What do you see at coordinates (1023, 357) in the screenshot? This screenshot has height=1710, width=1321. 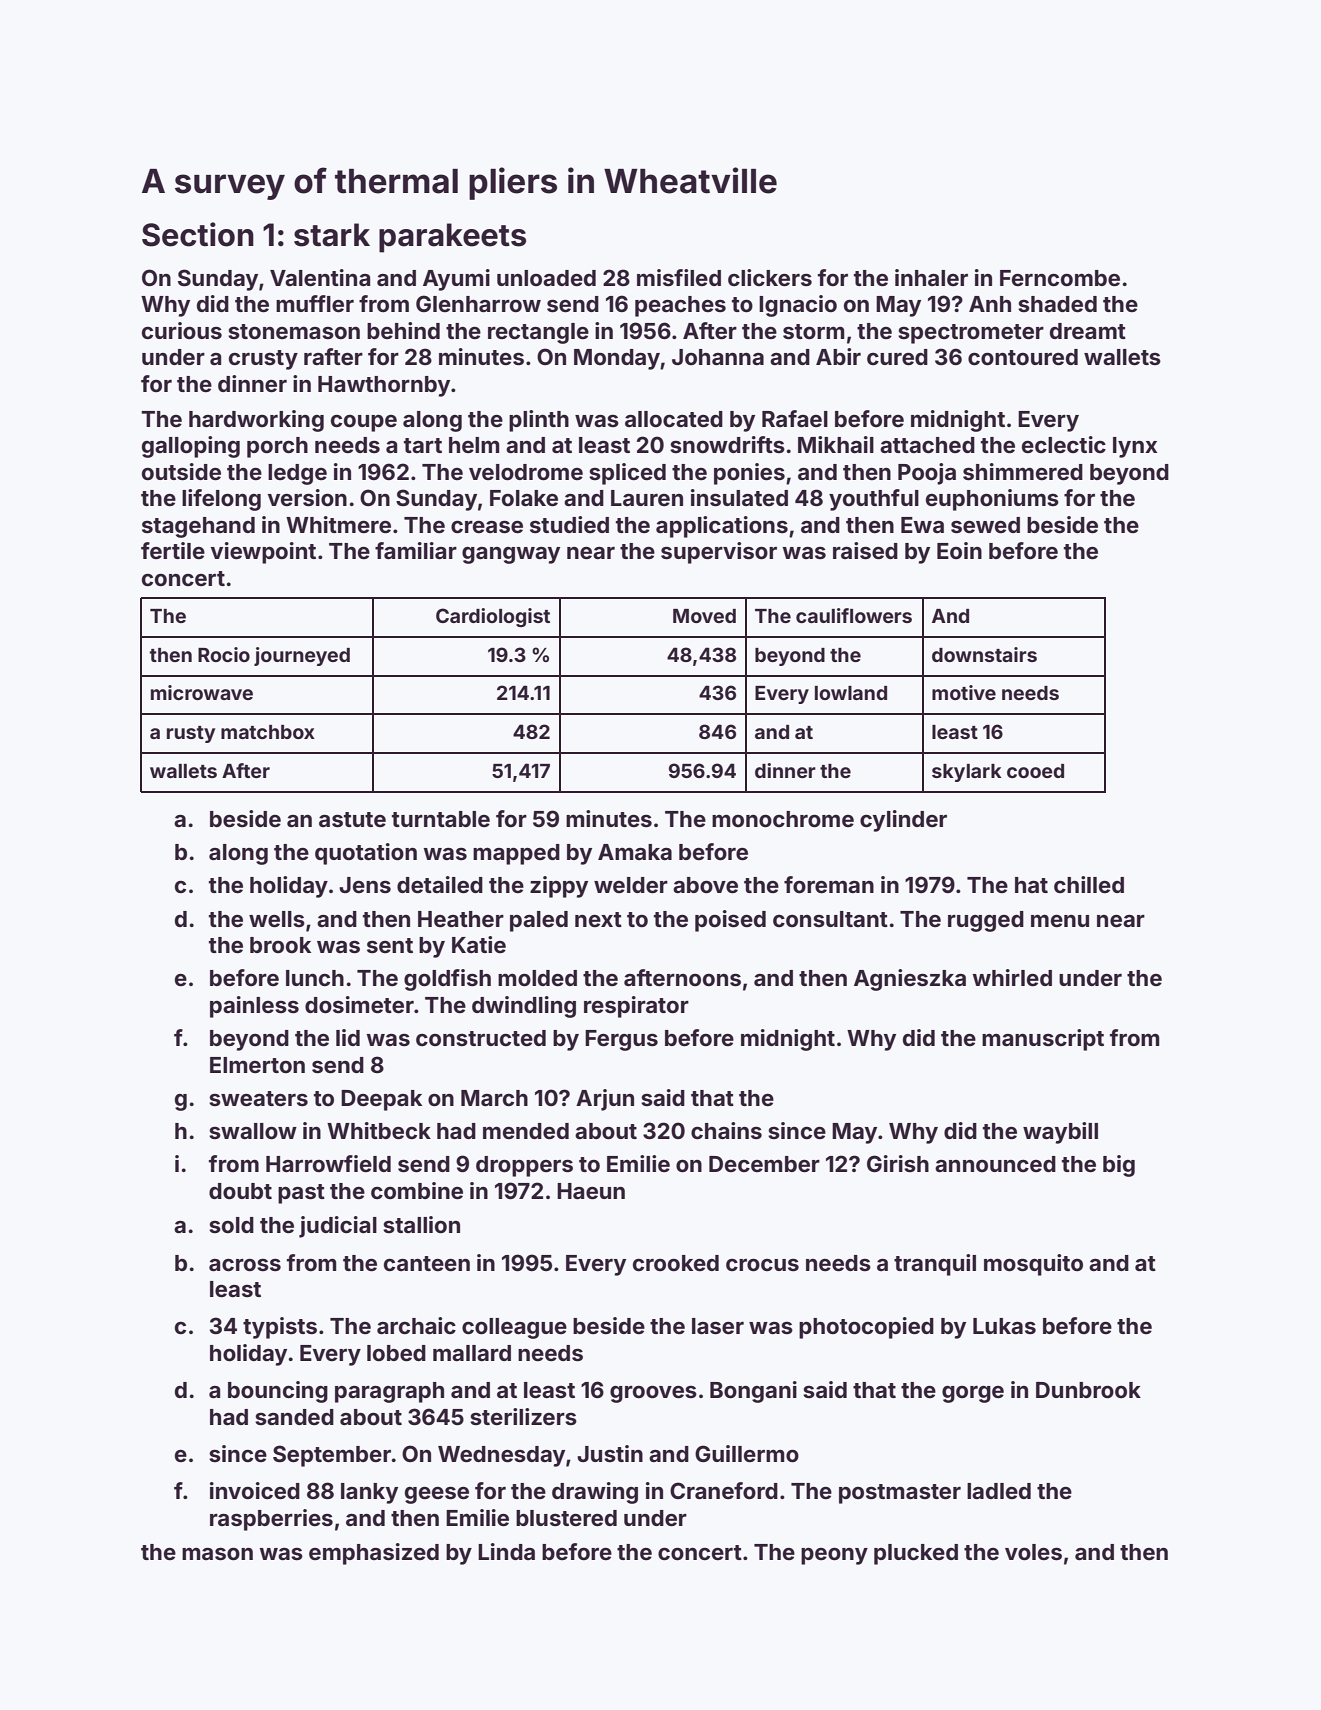 I see `contoured` at bounding box center [1023, 357].
